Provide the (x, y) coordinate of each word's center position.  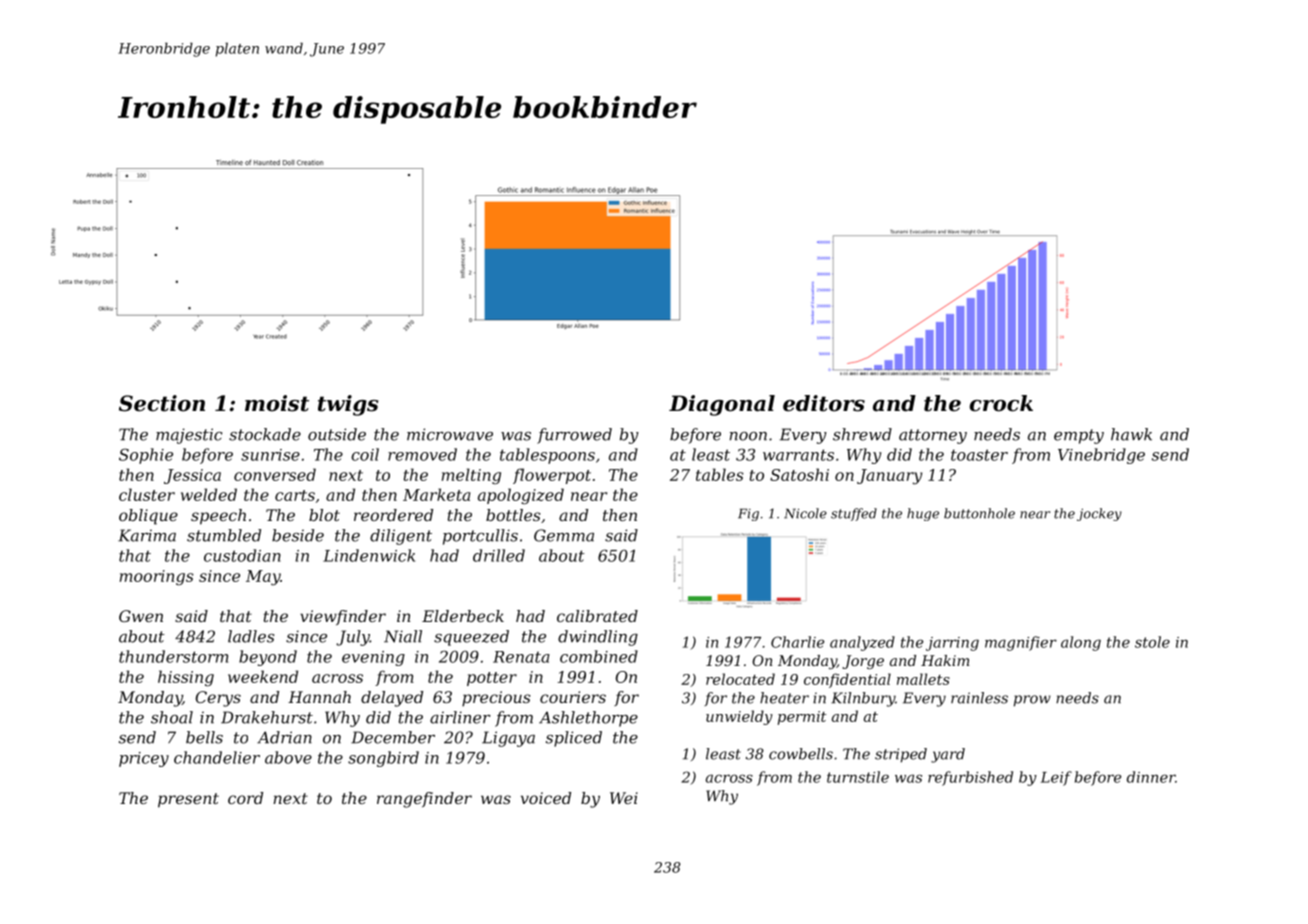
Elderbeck (463, 616)
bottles (513, 515)
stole (1152, 642)
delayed (392, 699)
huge (923, 514)
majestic (189, 436)
